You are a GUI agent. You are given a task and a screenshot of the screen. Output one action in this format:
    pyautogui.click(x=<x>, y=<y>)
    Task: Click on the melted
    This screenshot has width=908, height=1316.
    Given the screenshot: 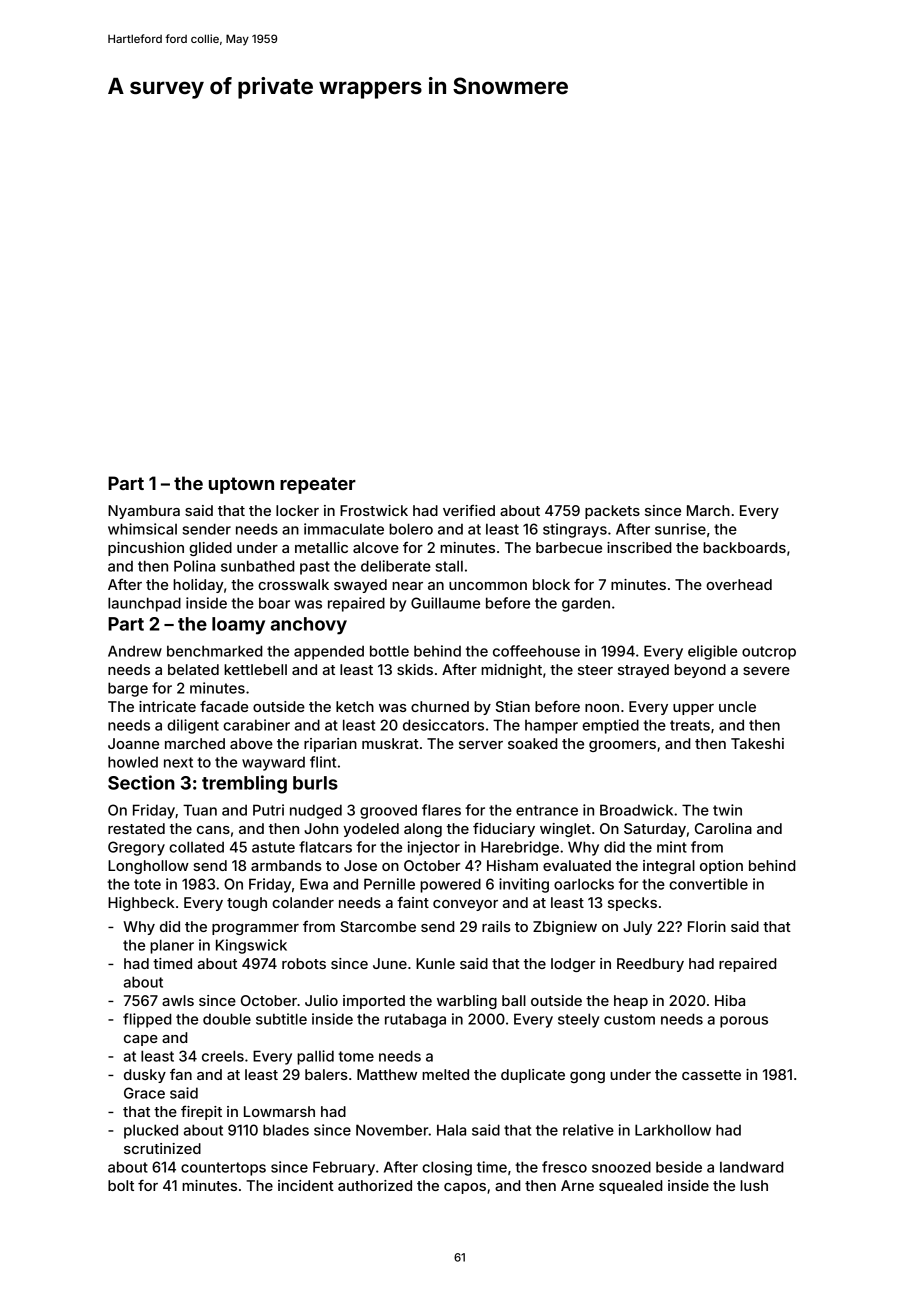 What is the action you would take?
    pyautogui.click(x=445, y=1074)
